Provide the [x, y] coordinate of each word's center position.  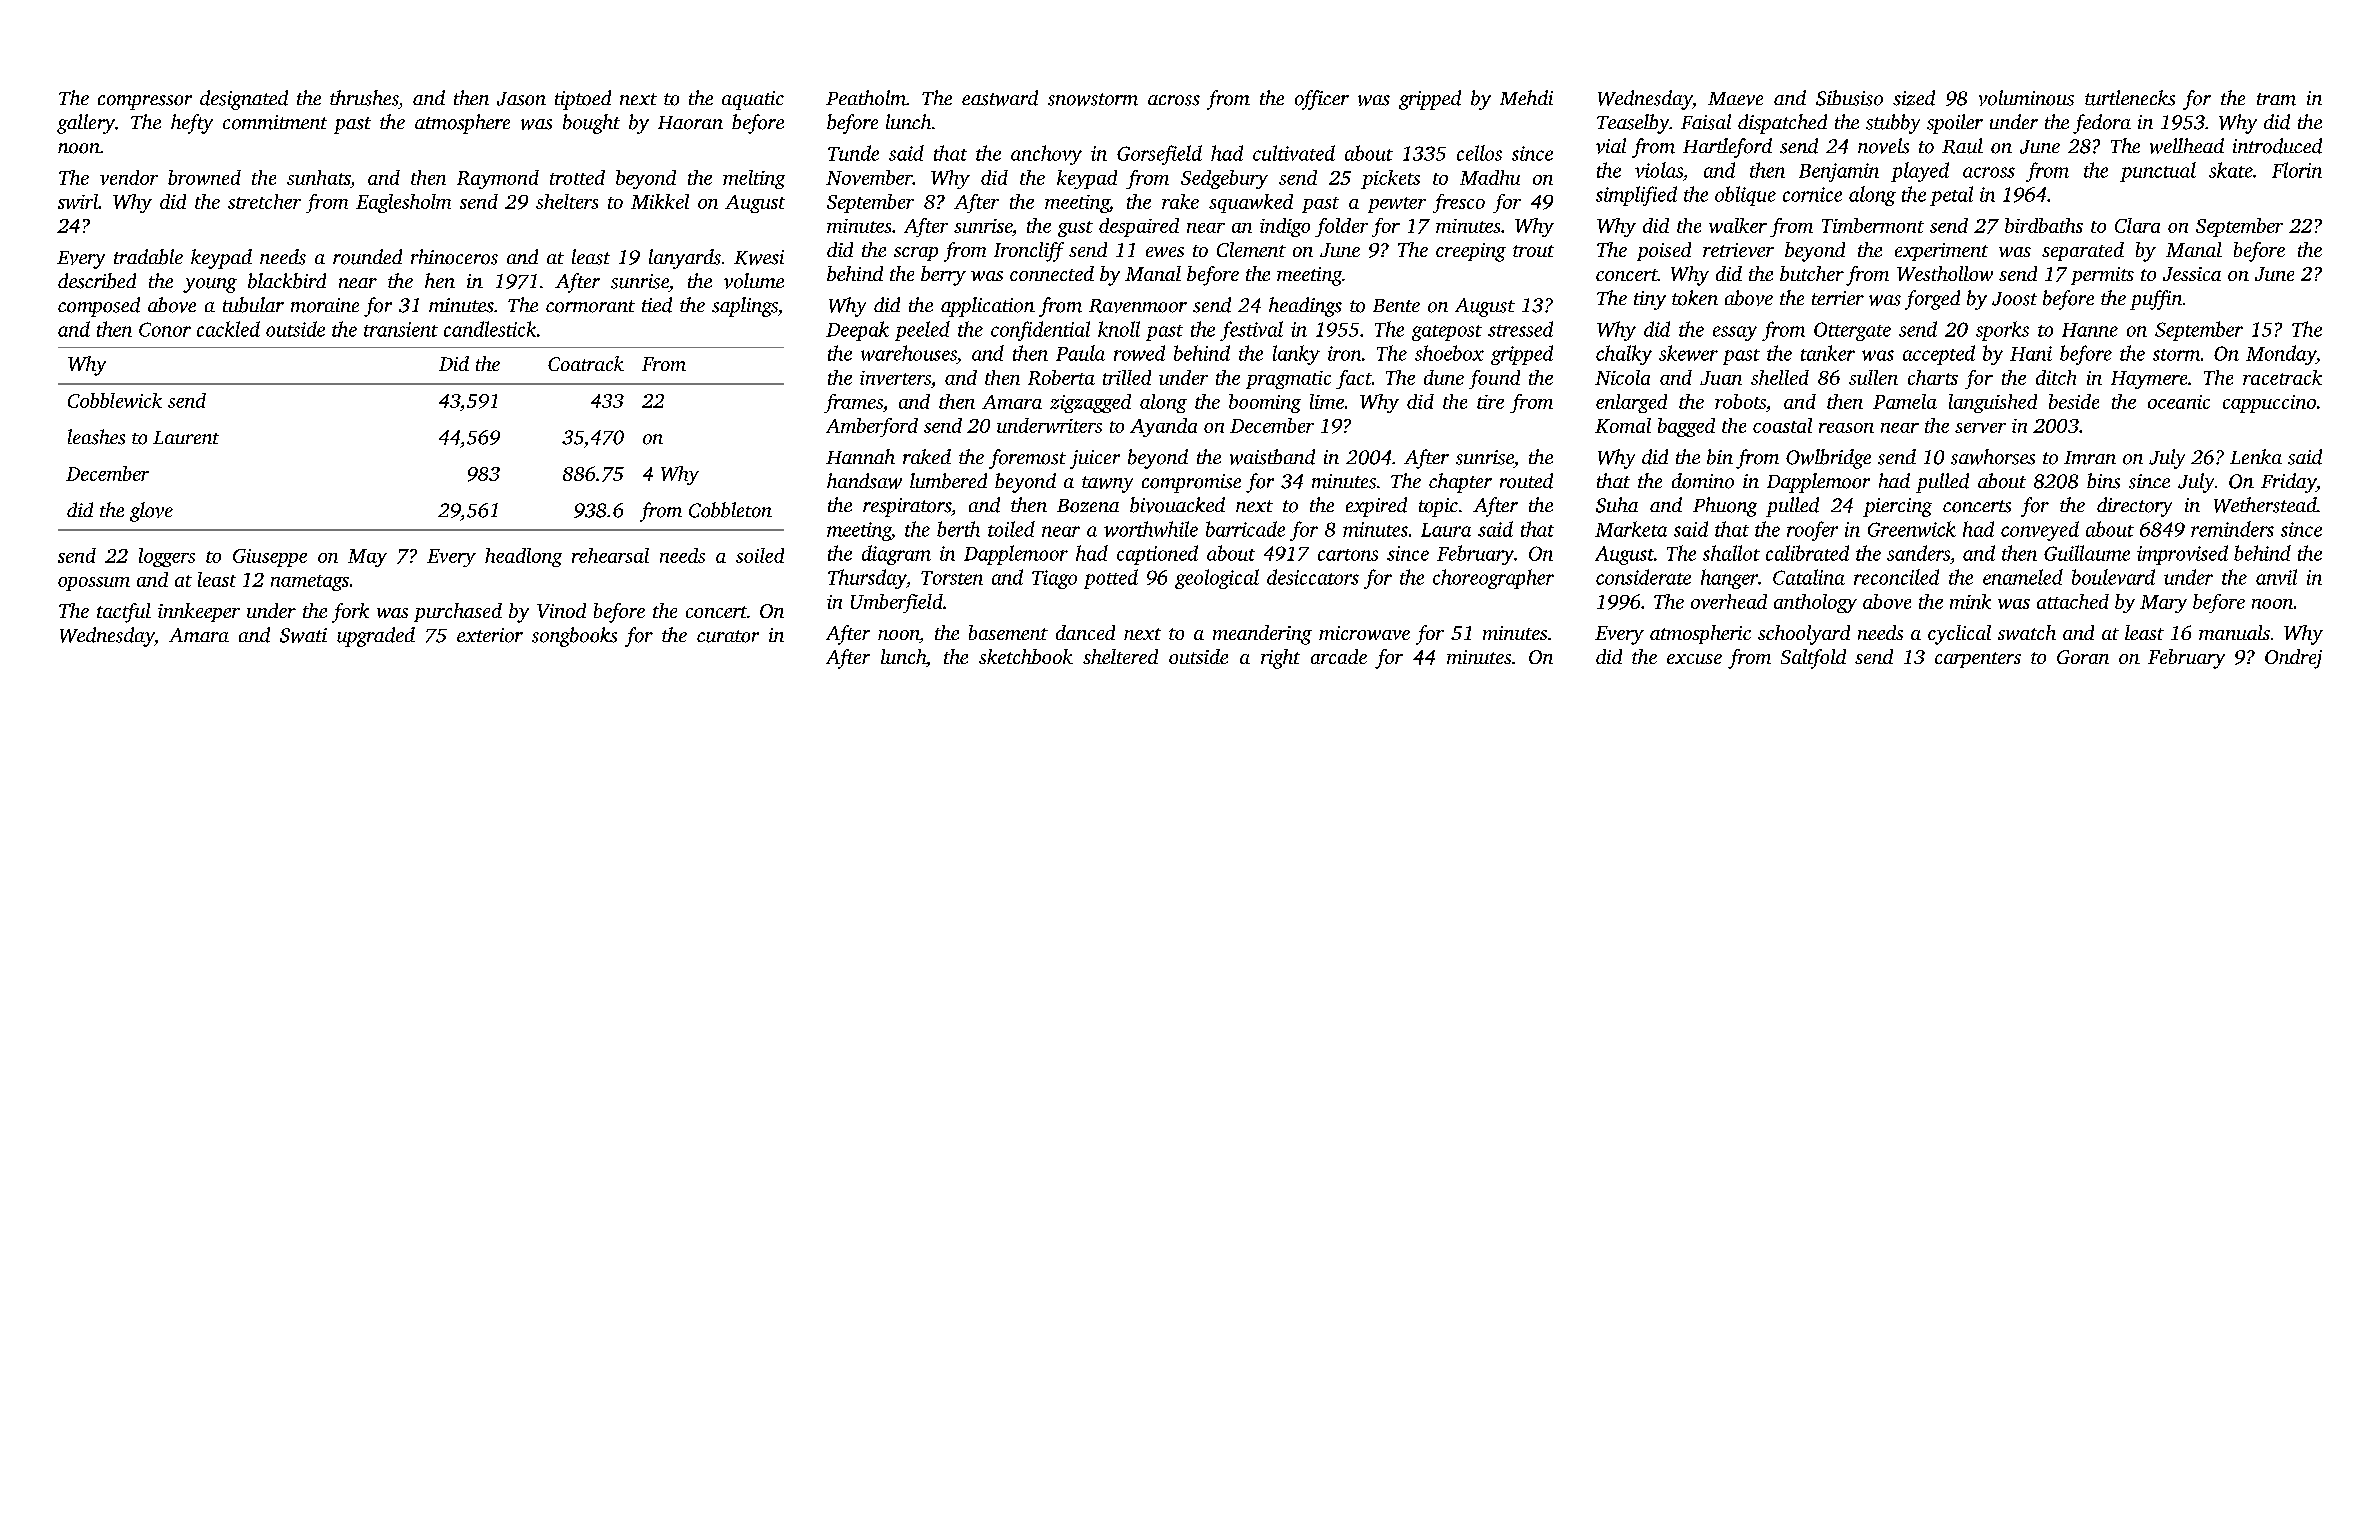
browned [204, 177]
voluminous [2026, 98]
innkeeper [199, 612]
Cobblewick [115, 400]
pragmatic [1288, 380]
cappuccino [2269, 404]
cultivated [1294, 153]
